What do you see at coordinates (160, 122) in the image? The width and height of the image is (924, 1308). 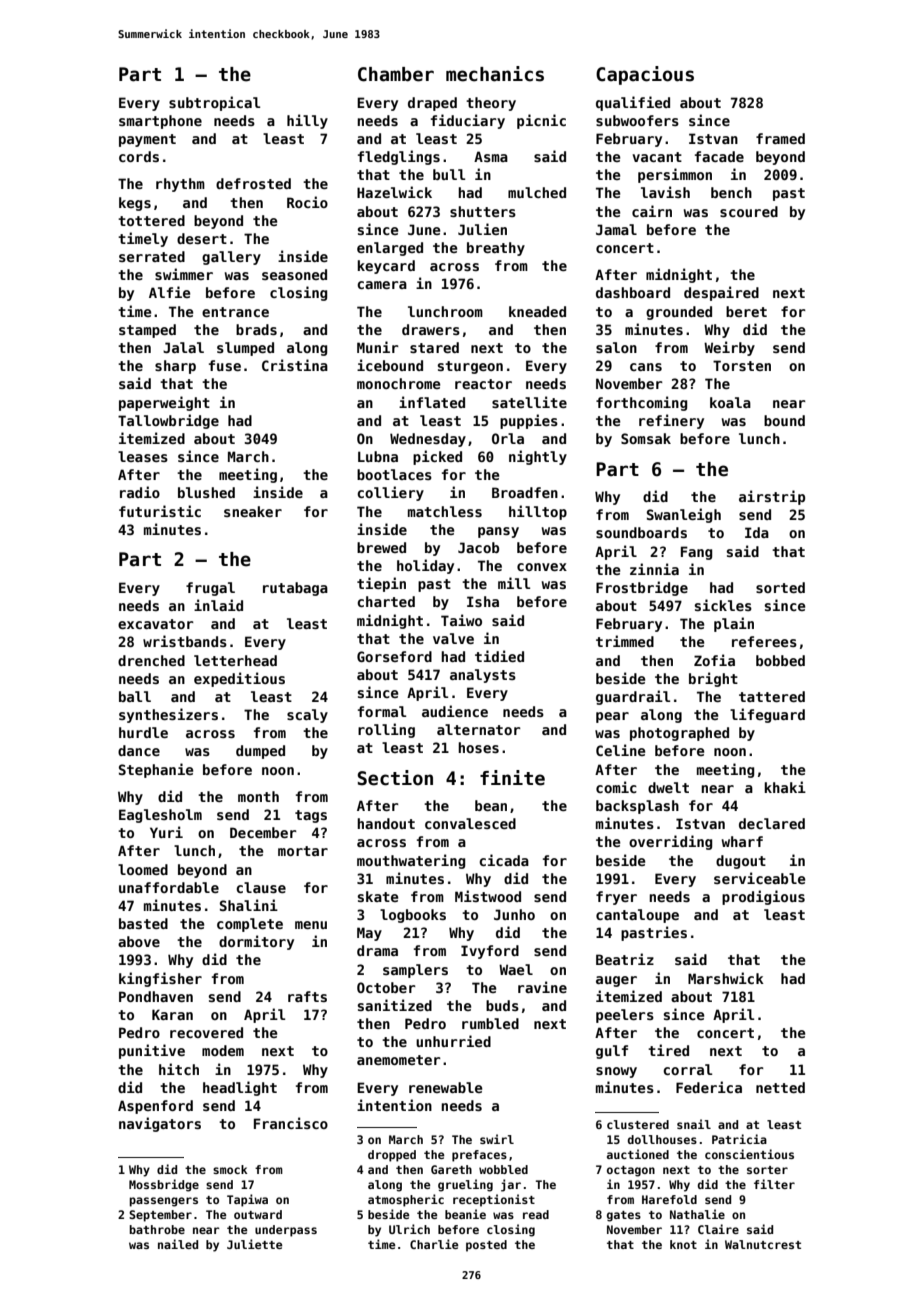 I see `smartphone` at bounding box center [160, 122].
